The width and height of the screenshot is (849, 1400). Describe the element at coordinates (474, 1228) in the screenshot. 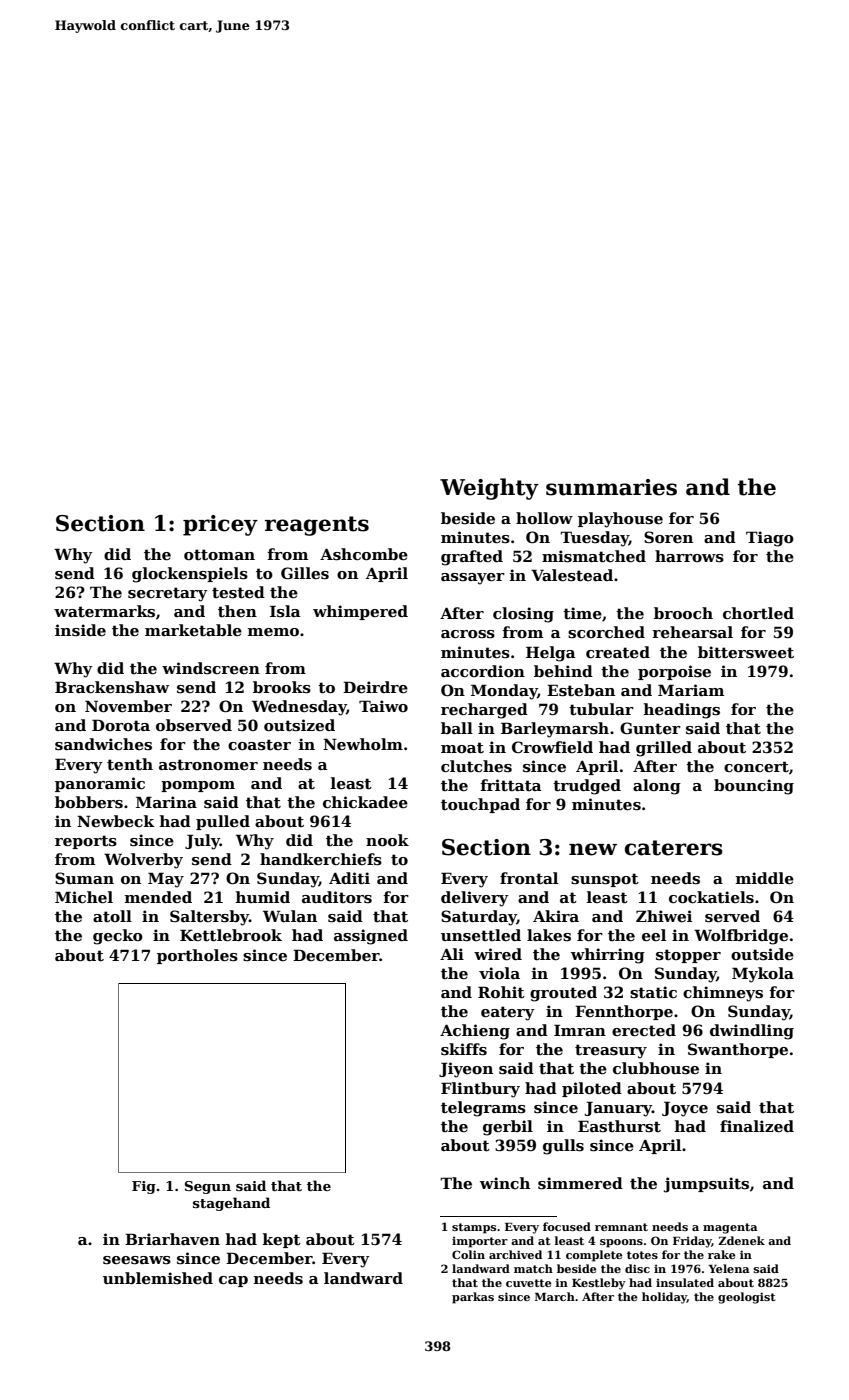

I see `stamps` at that location.
